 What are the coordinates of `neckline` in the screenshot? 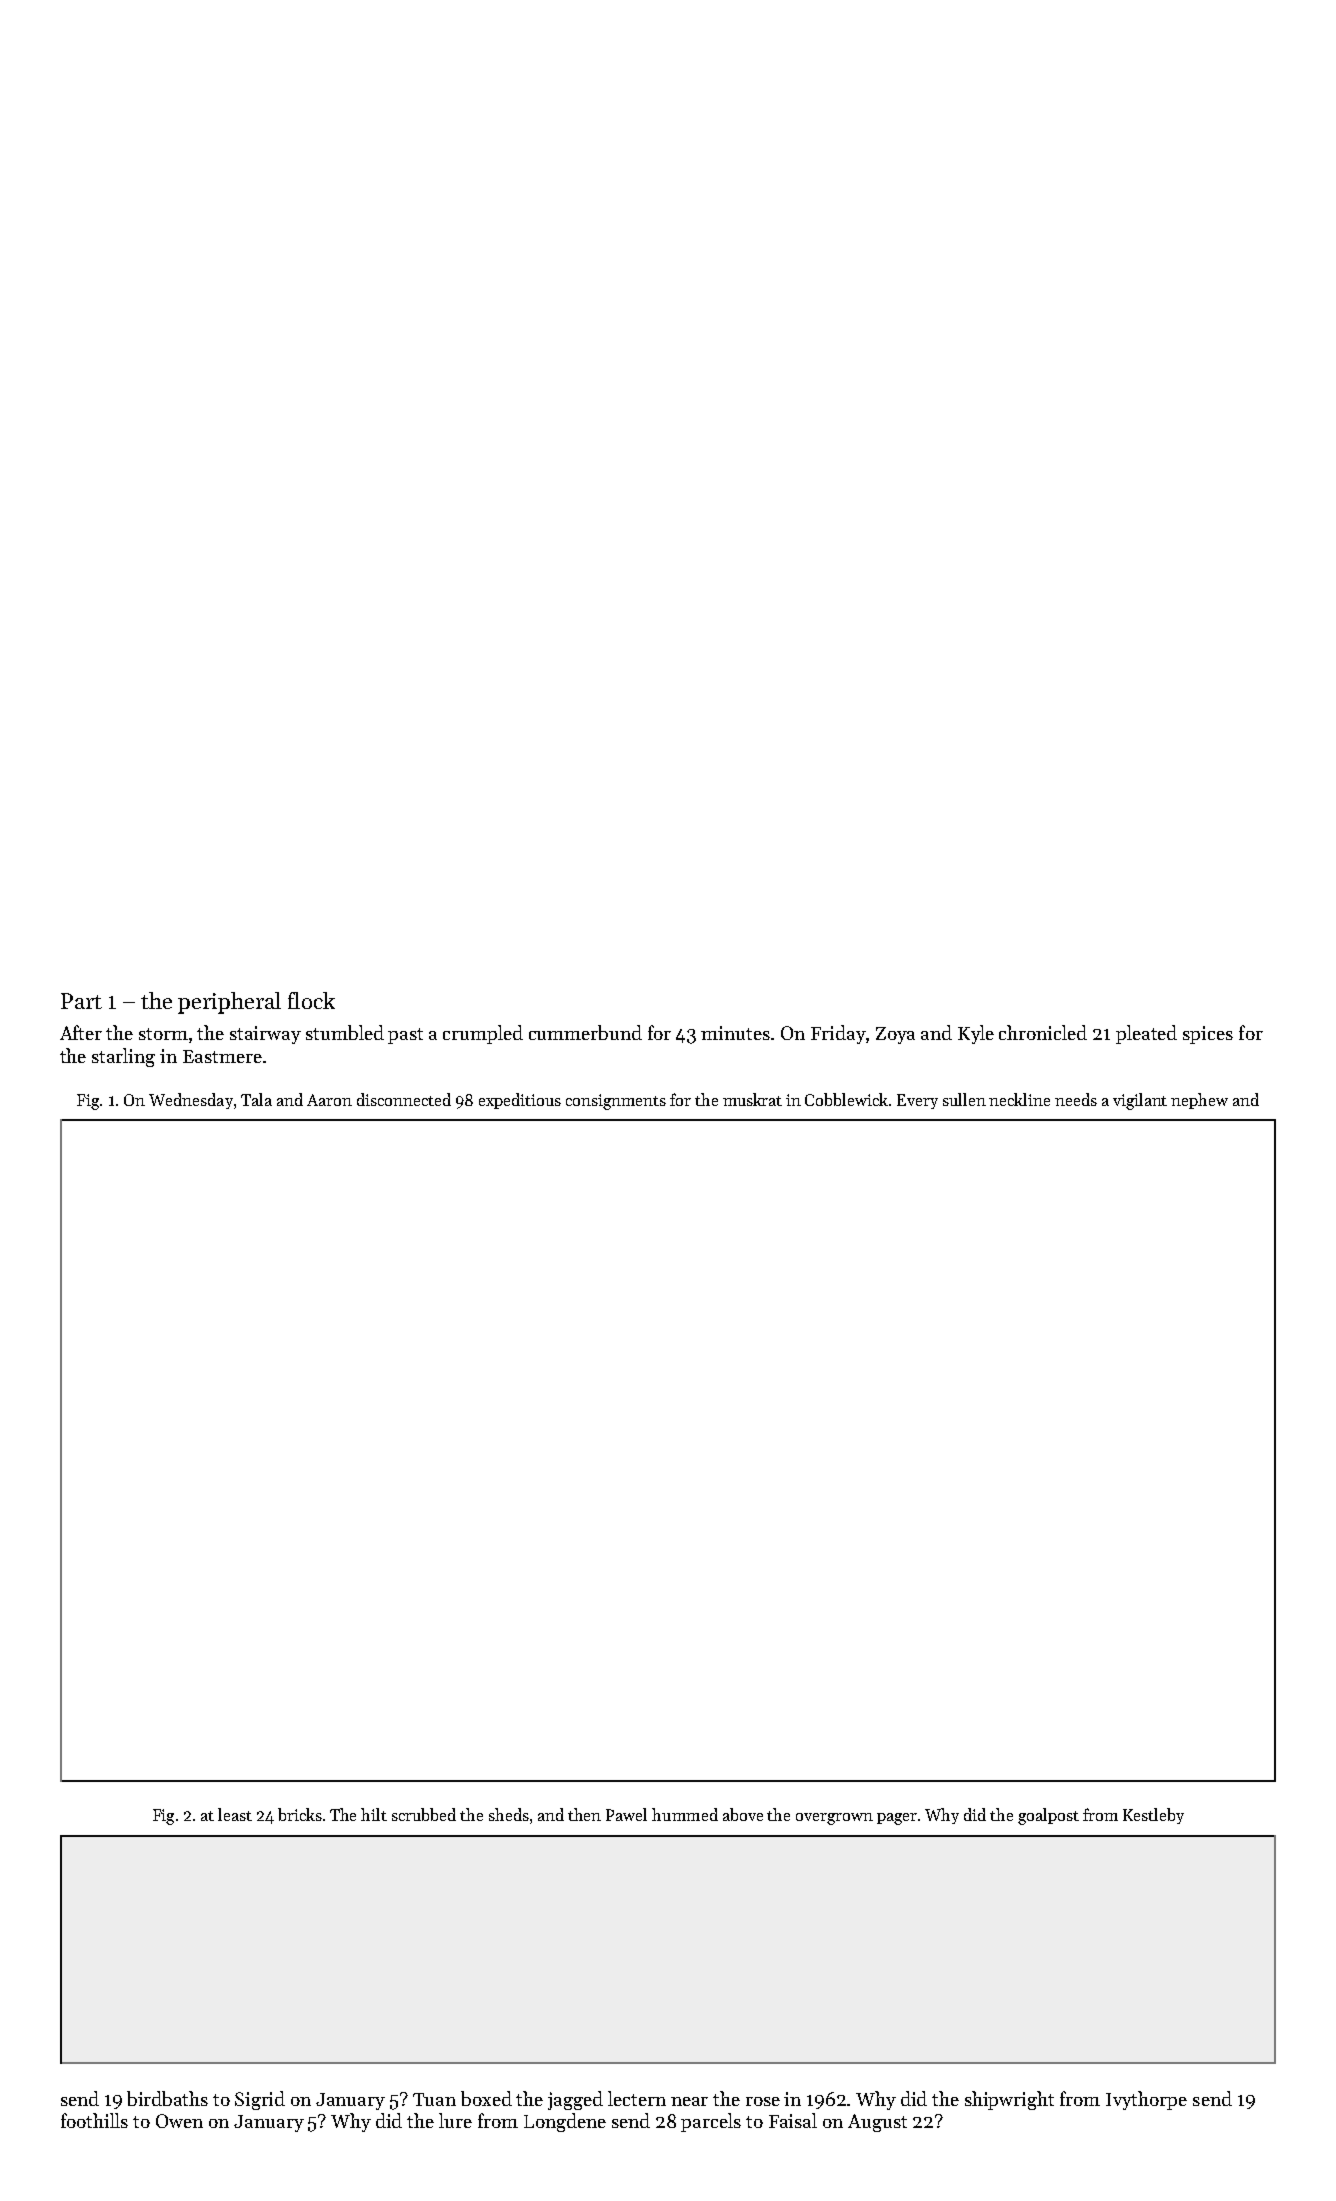 It's located at (1019, 1099).
